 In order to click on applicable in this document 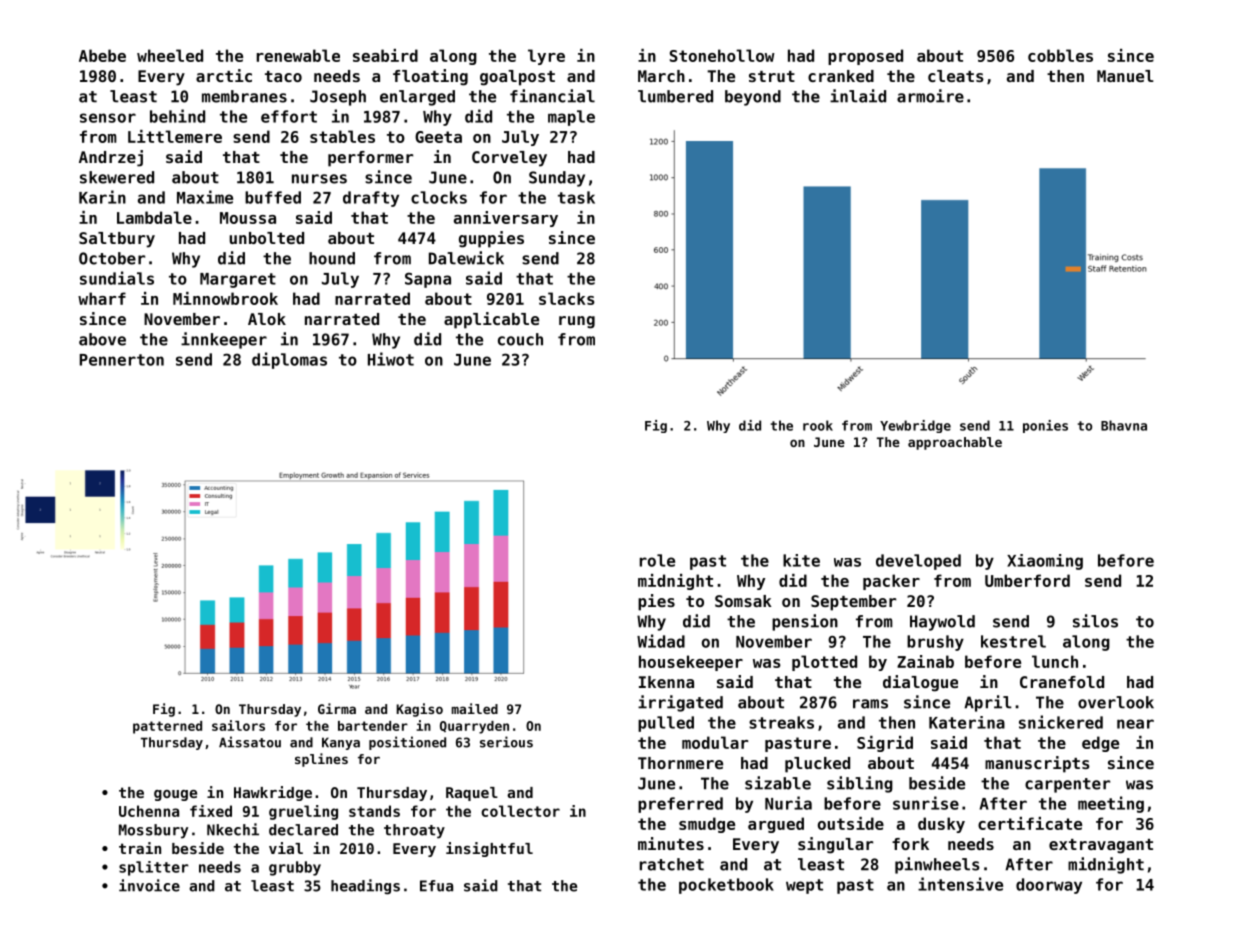, I will do `click(491, 320)`.
